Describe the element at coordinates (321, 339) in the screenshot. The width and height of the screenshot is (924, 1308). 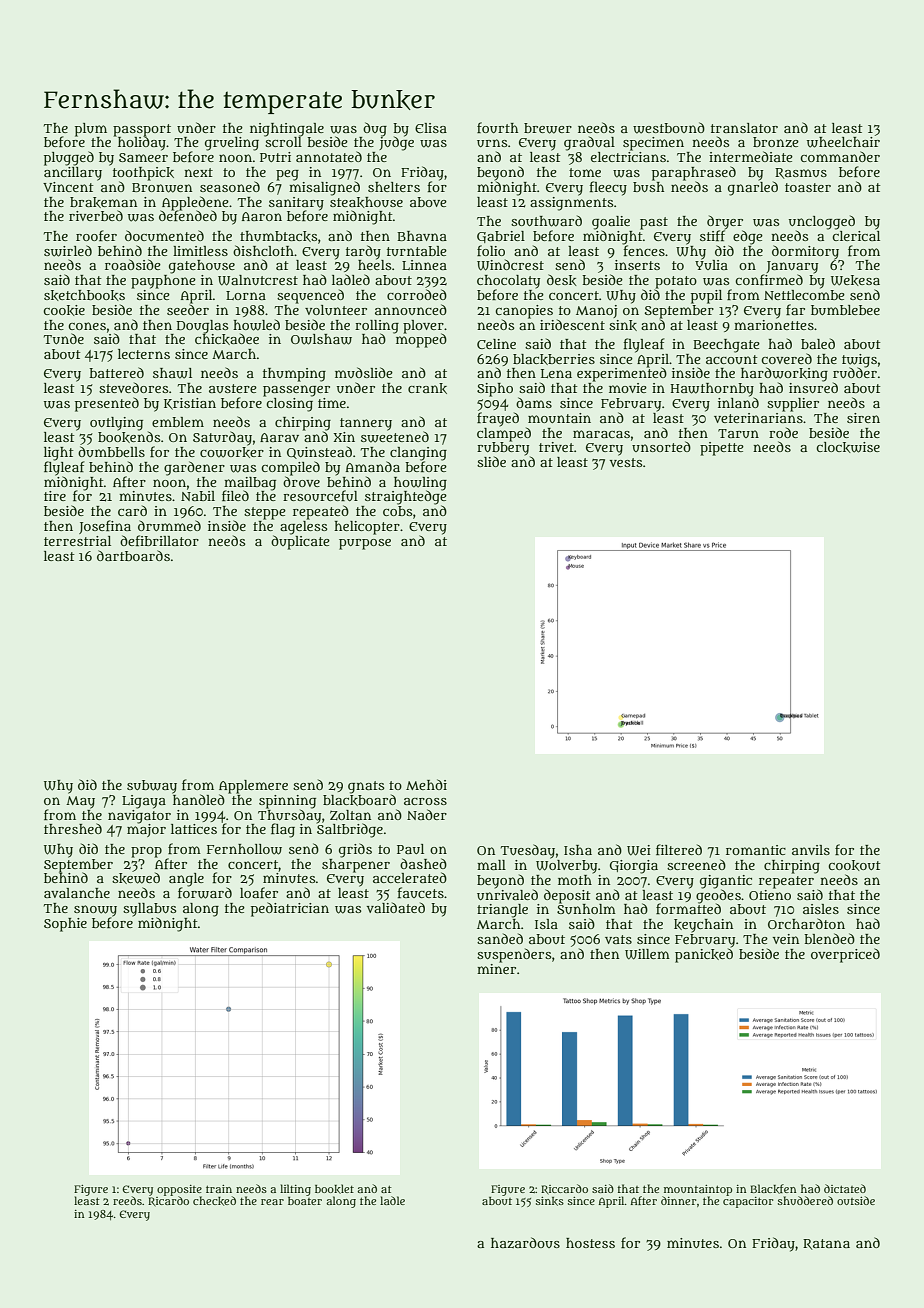
I see `Owlshaw` at that location.
